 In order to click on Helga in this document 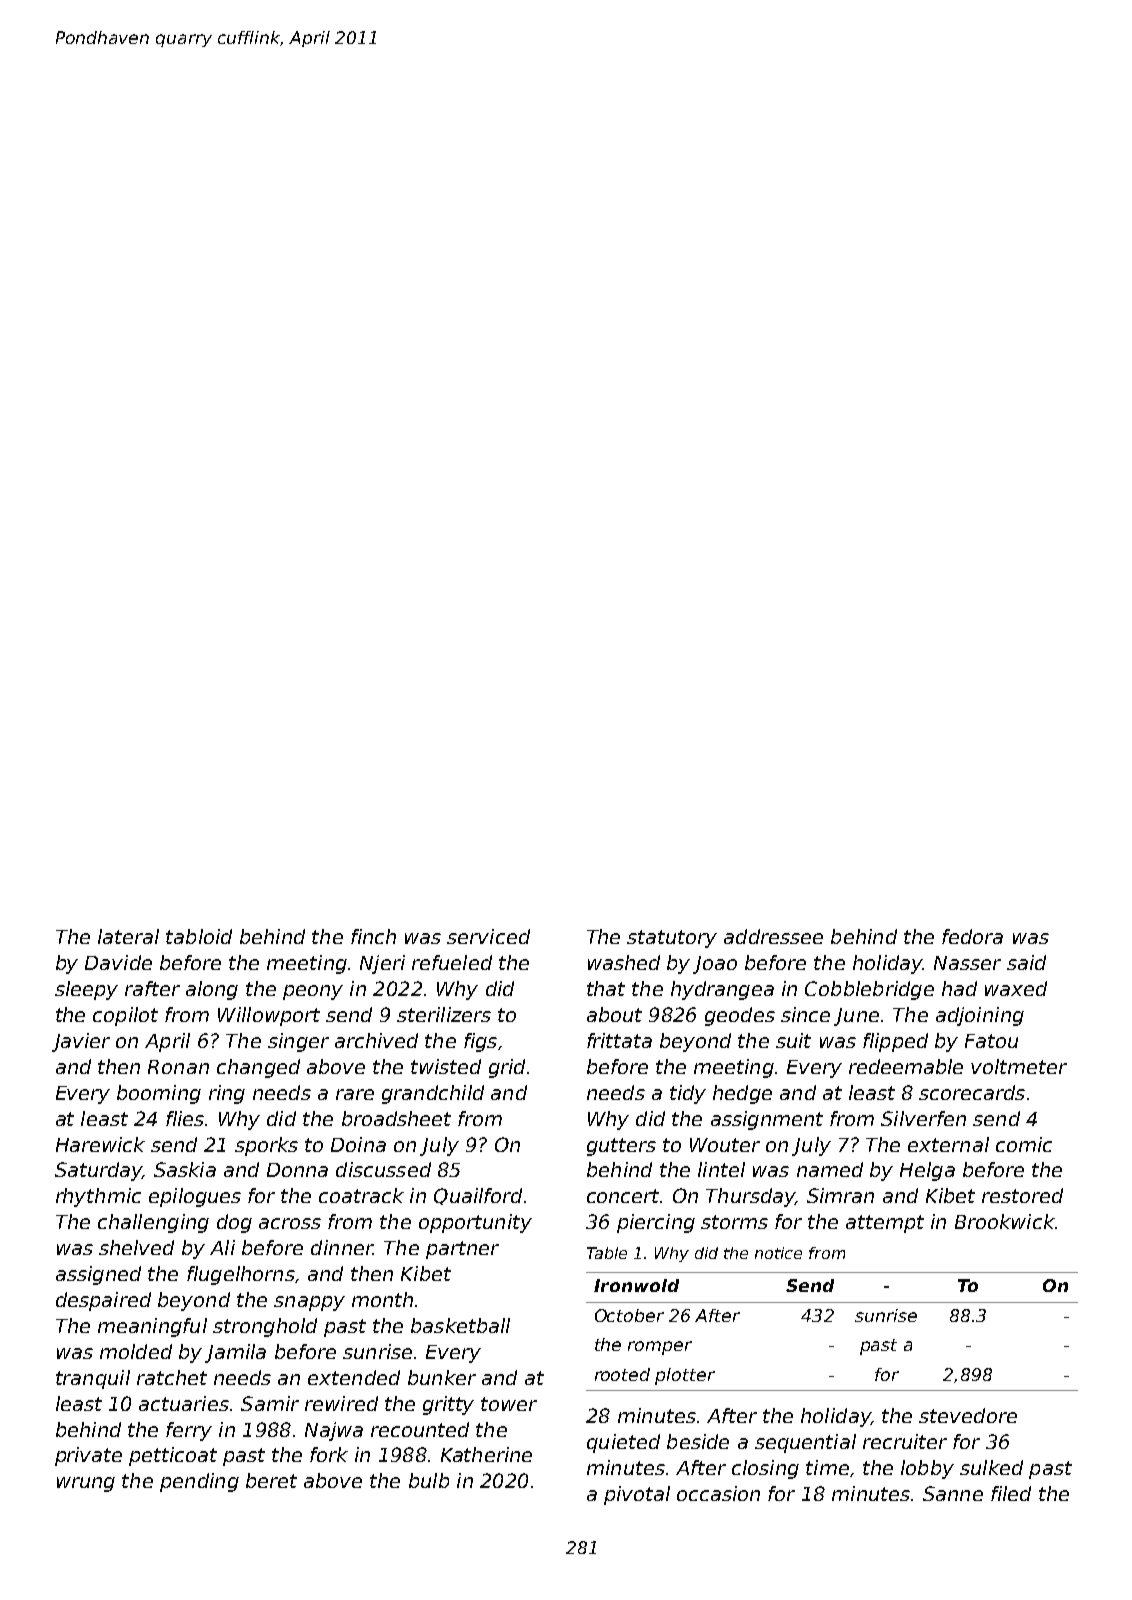, I will do `click(927, 1171)`.
